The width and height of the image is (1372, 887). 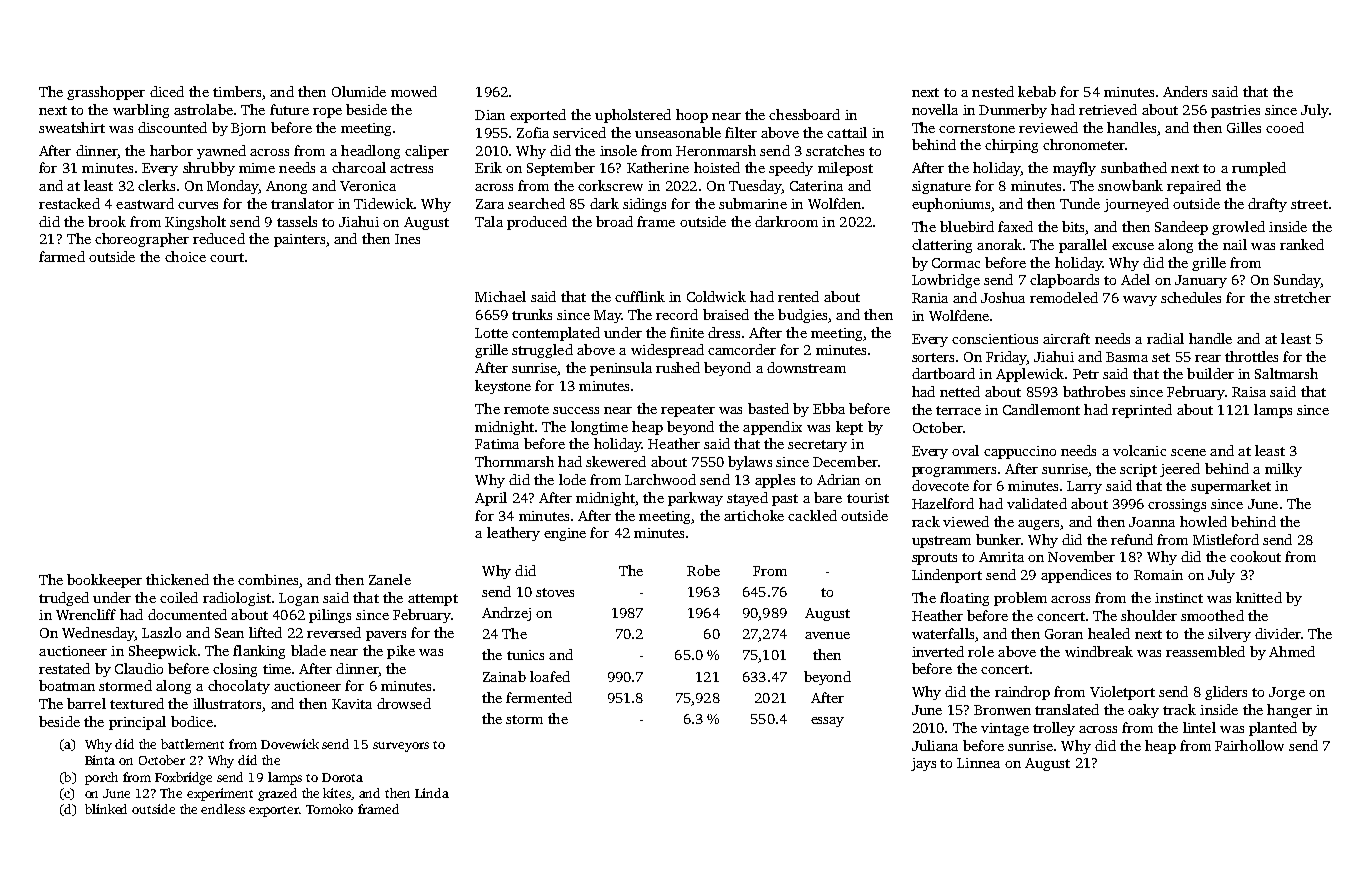 I want to click on blinked, so click(x=106, y=809).
